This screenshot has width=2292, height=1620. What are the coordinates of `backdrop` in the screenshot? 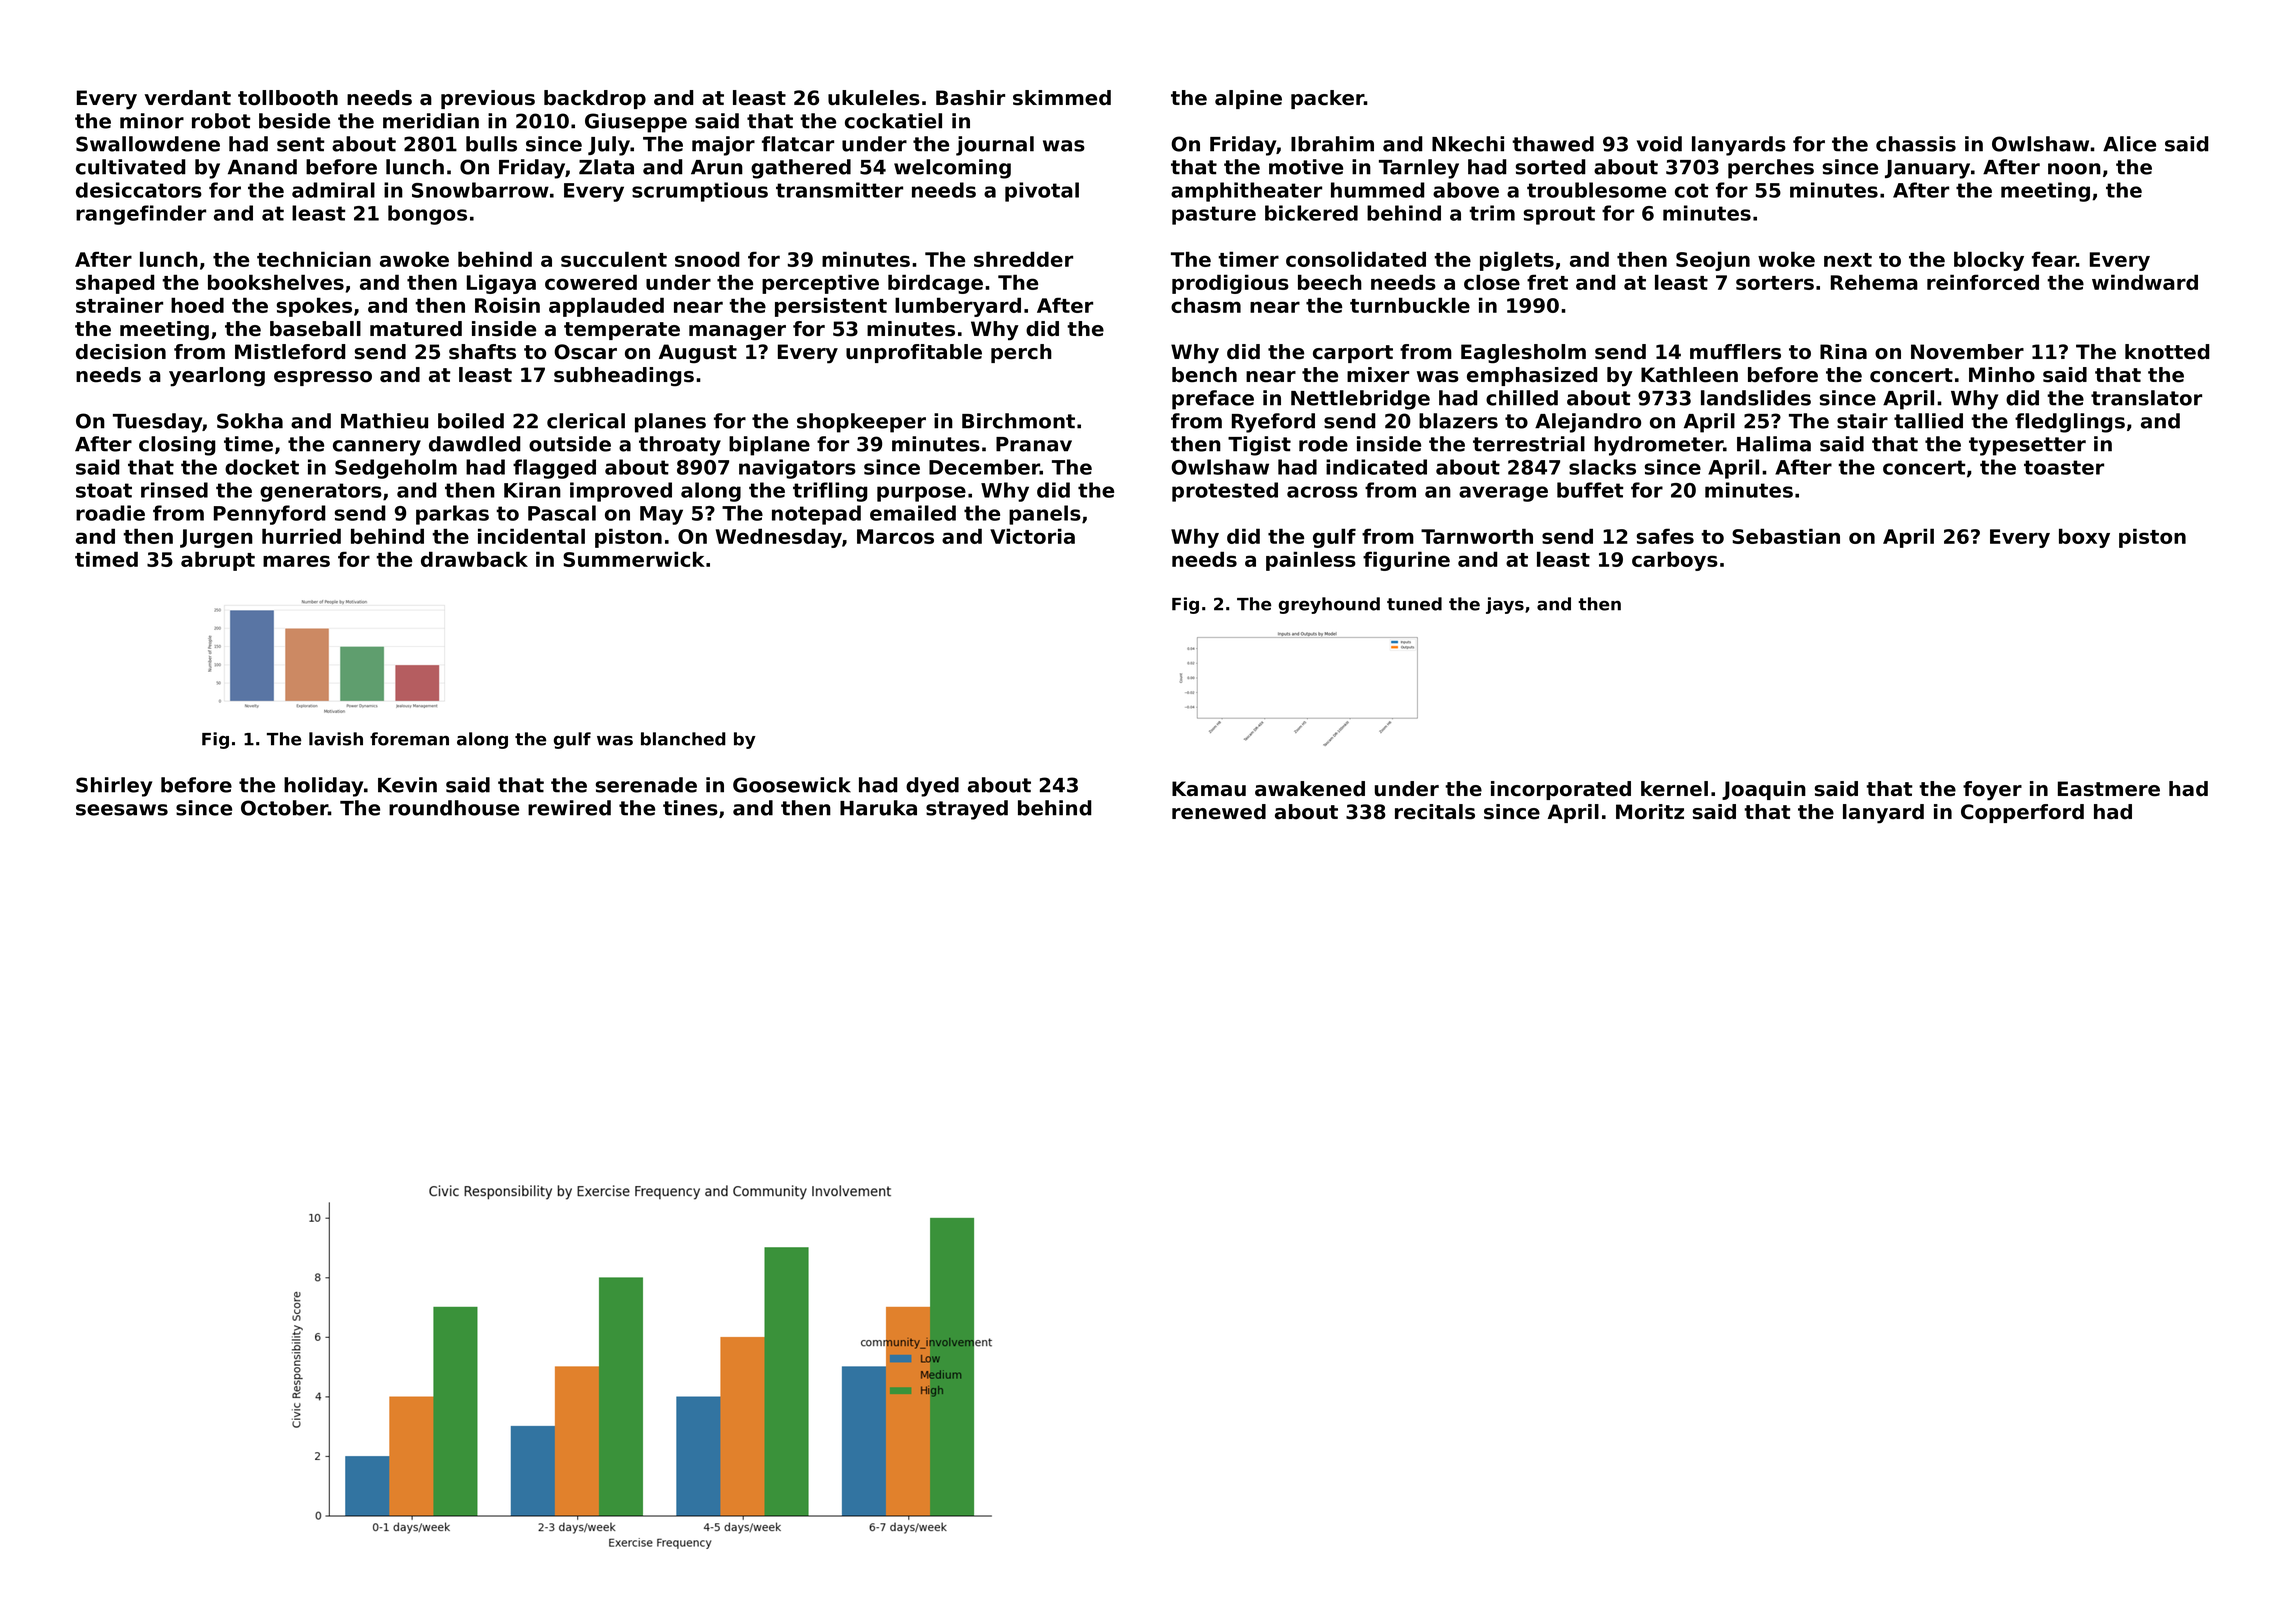 It's located at (595, 99).
